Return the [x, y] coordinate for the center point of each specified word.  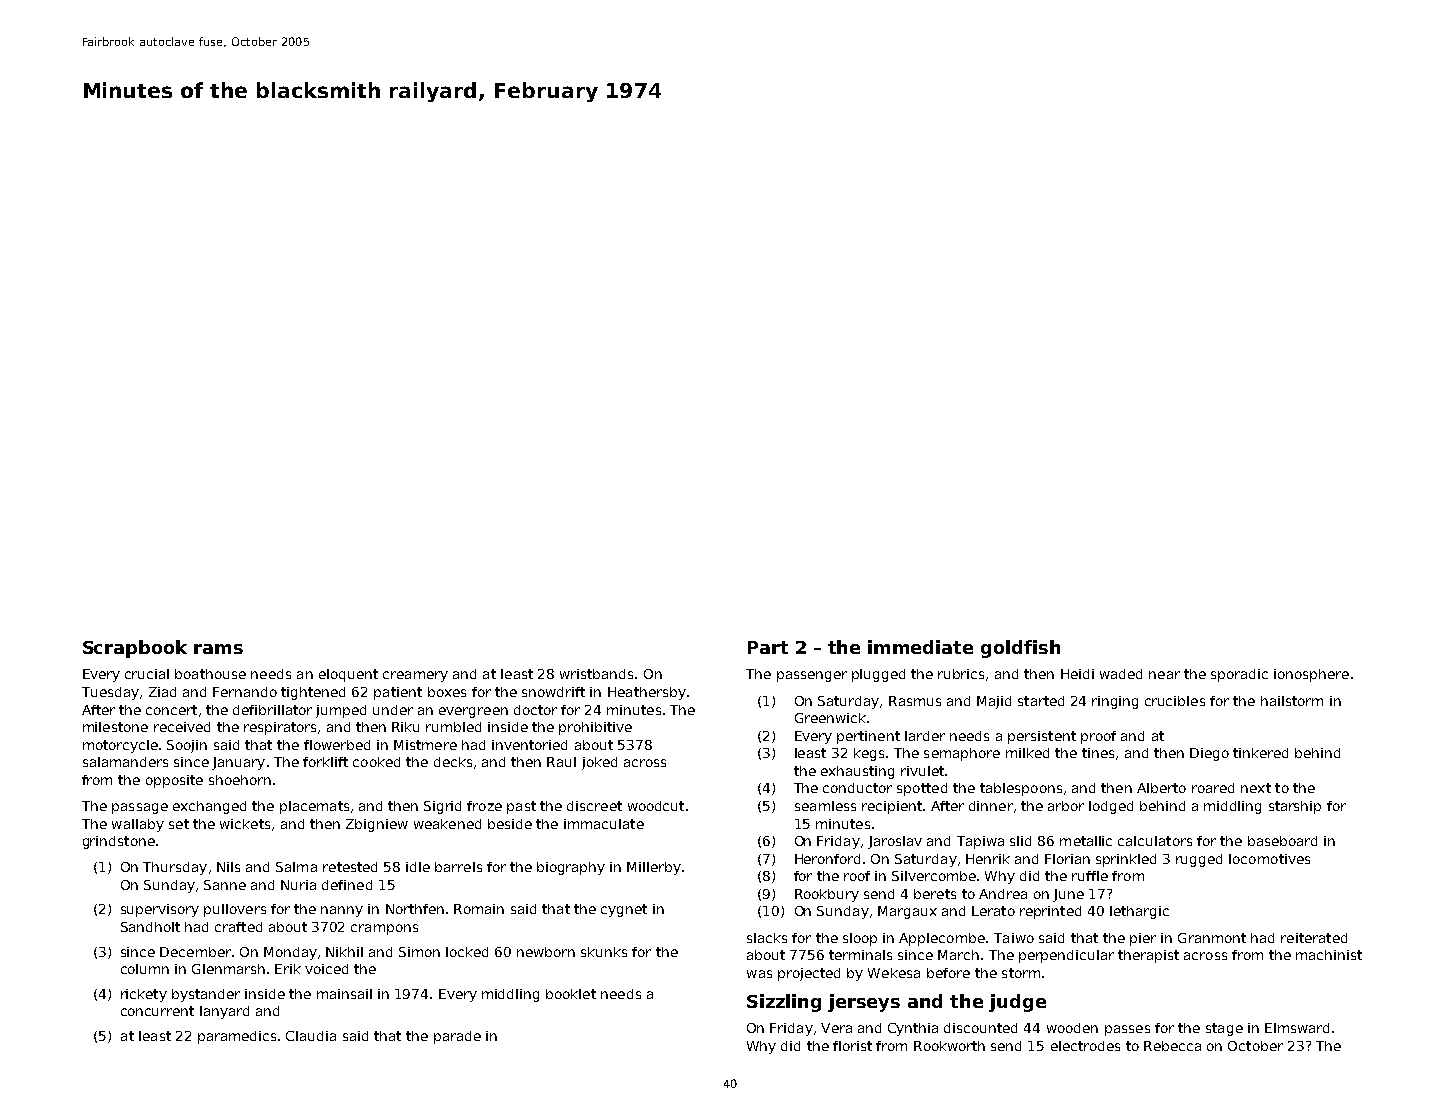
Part [768, 647]
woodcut [656, 806]
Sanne [225, 885]
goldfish [1020, 649]
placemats [314, 807]
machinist [1329, 955]
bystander [206, 995]
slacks [767, 938]
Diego [1209, 754]
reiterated [1314, 938]
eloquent [348, 675]
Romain [479, 909]
